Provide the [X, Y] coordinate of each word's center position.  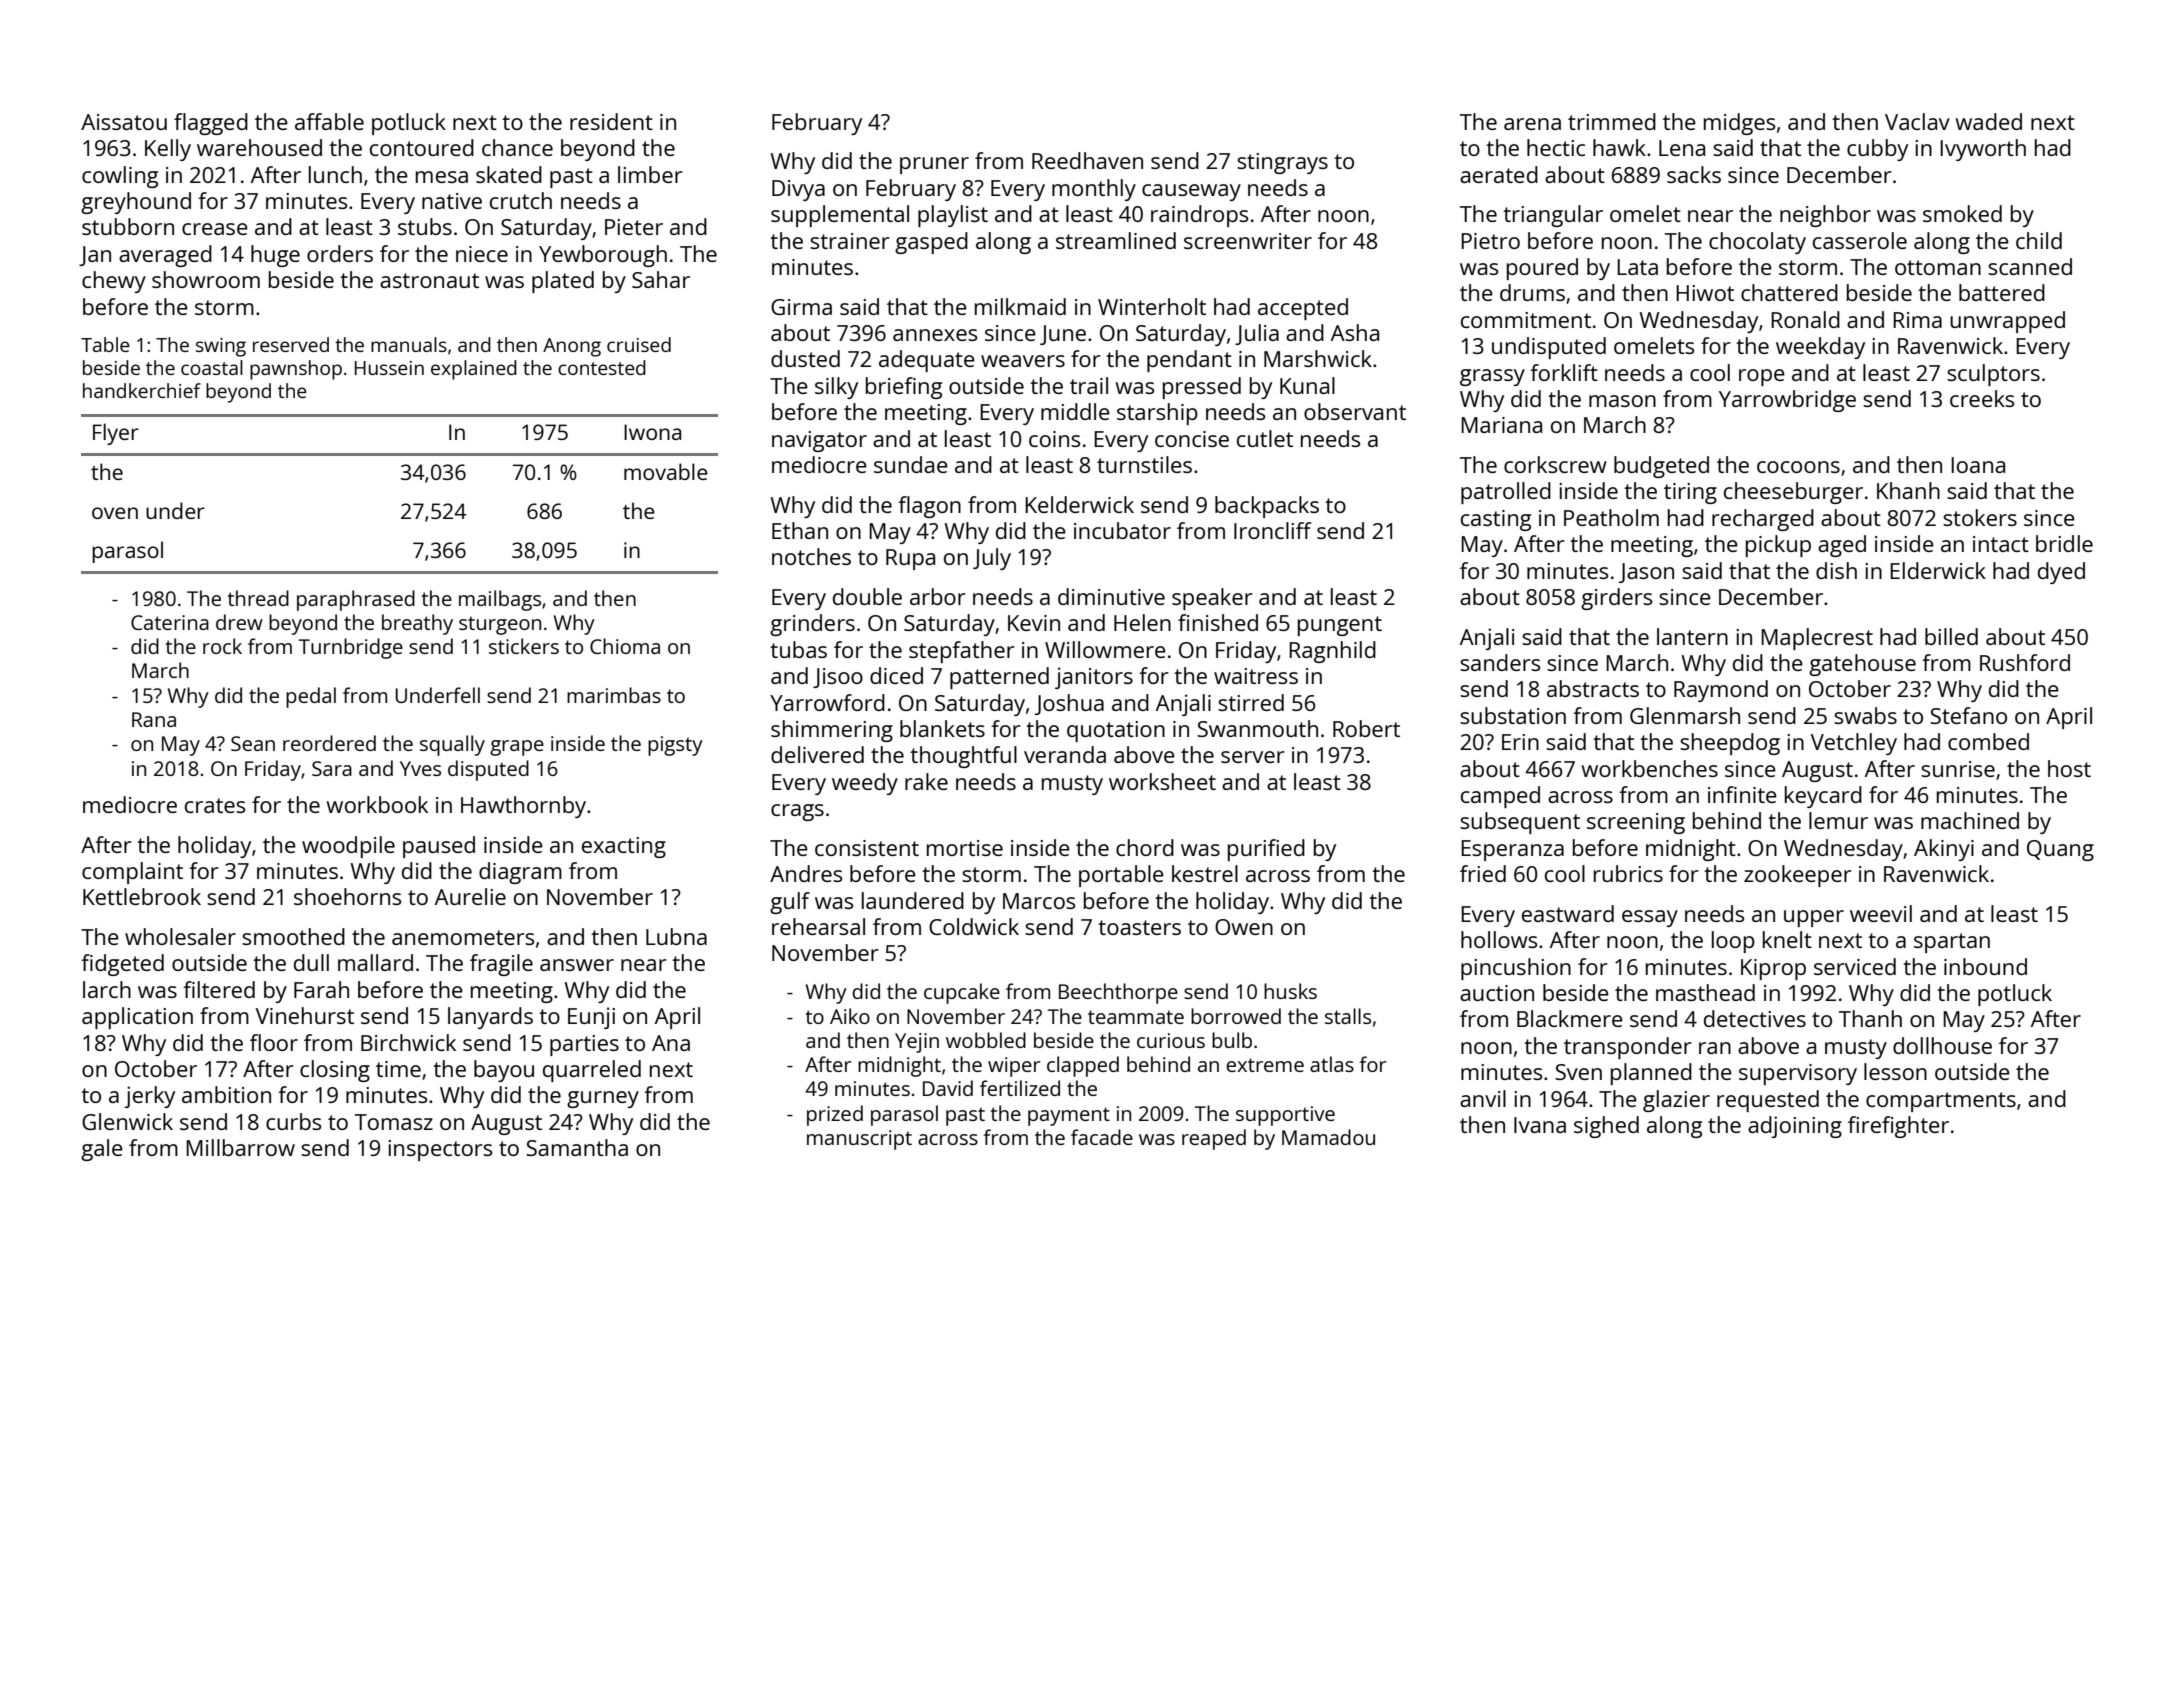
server [1253, 757]
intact [2001, 544]
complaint [132, 873]
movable [666, 471]
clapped [1083, 1066]
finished [1218, 622]
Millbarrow [240, 1147]
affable [329, 121]
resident [611, 121]
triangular [1553, 216]
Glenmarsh [1685, 715]
